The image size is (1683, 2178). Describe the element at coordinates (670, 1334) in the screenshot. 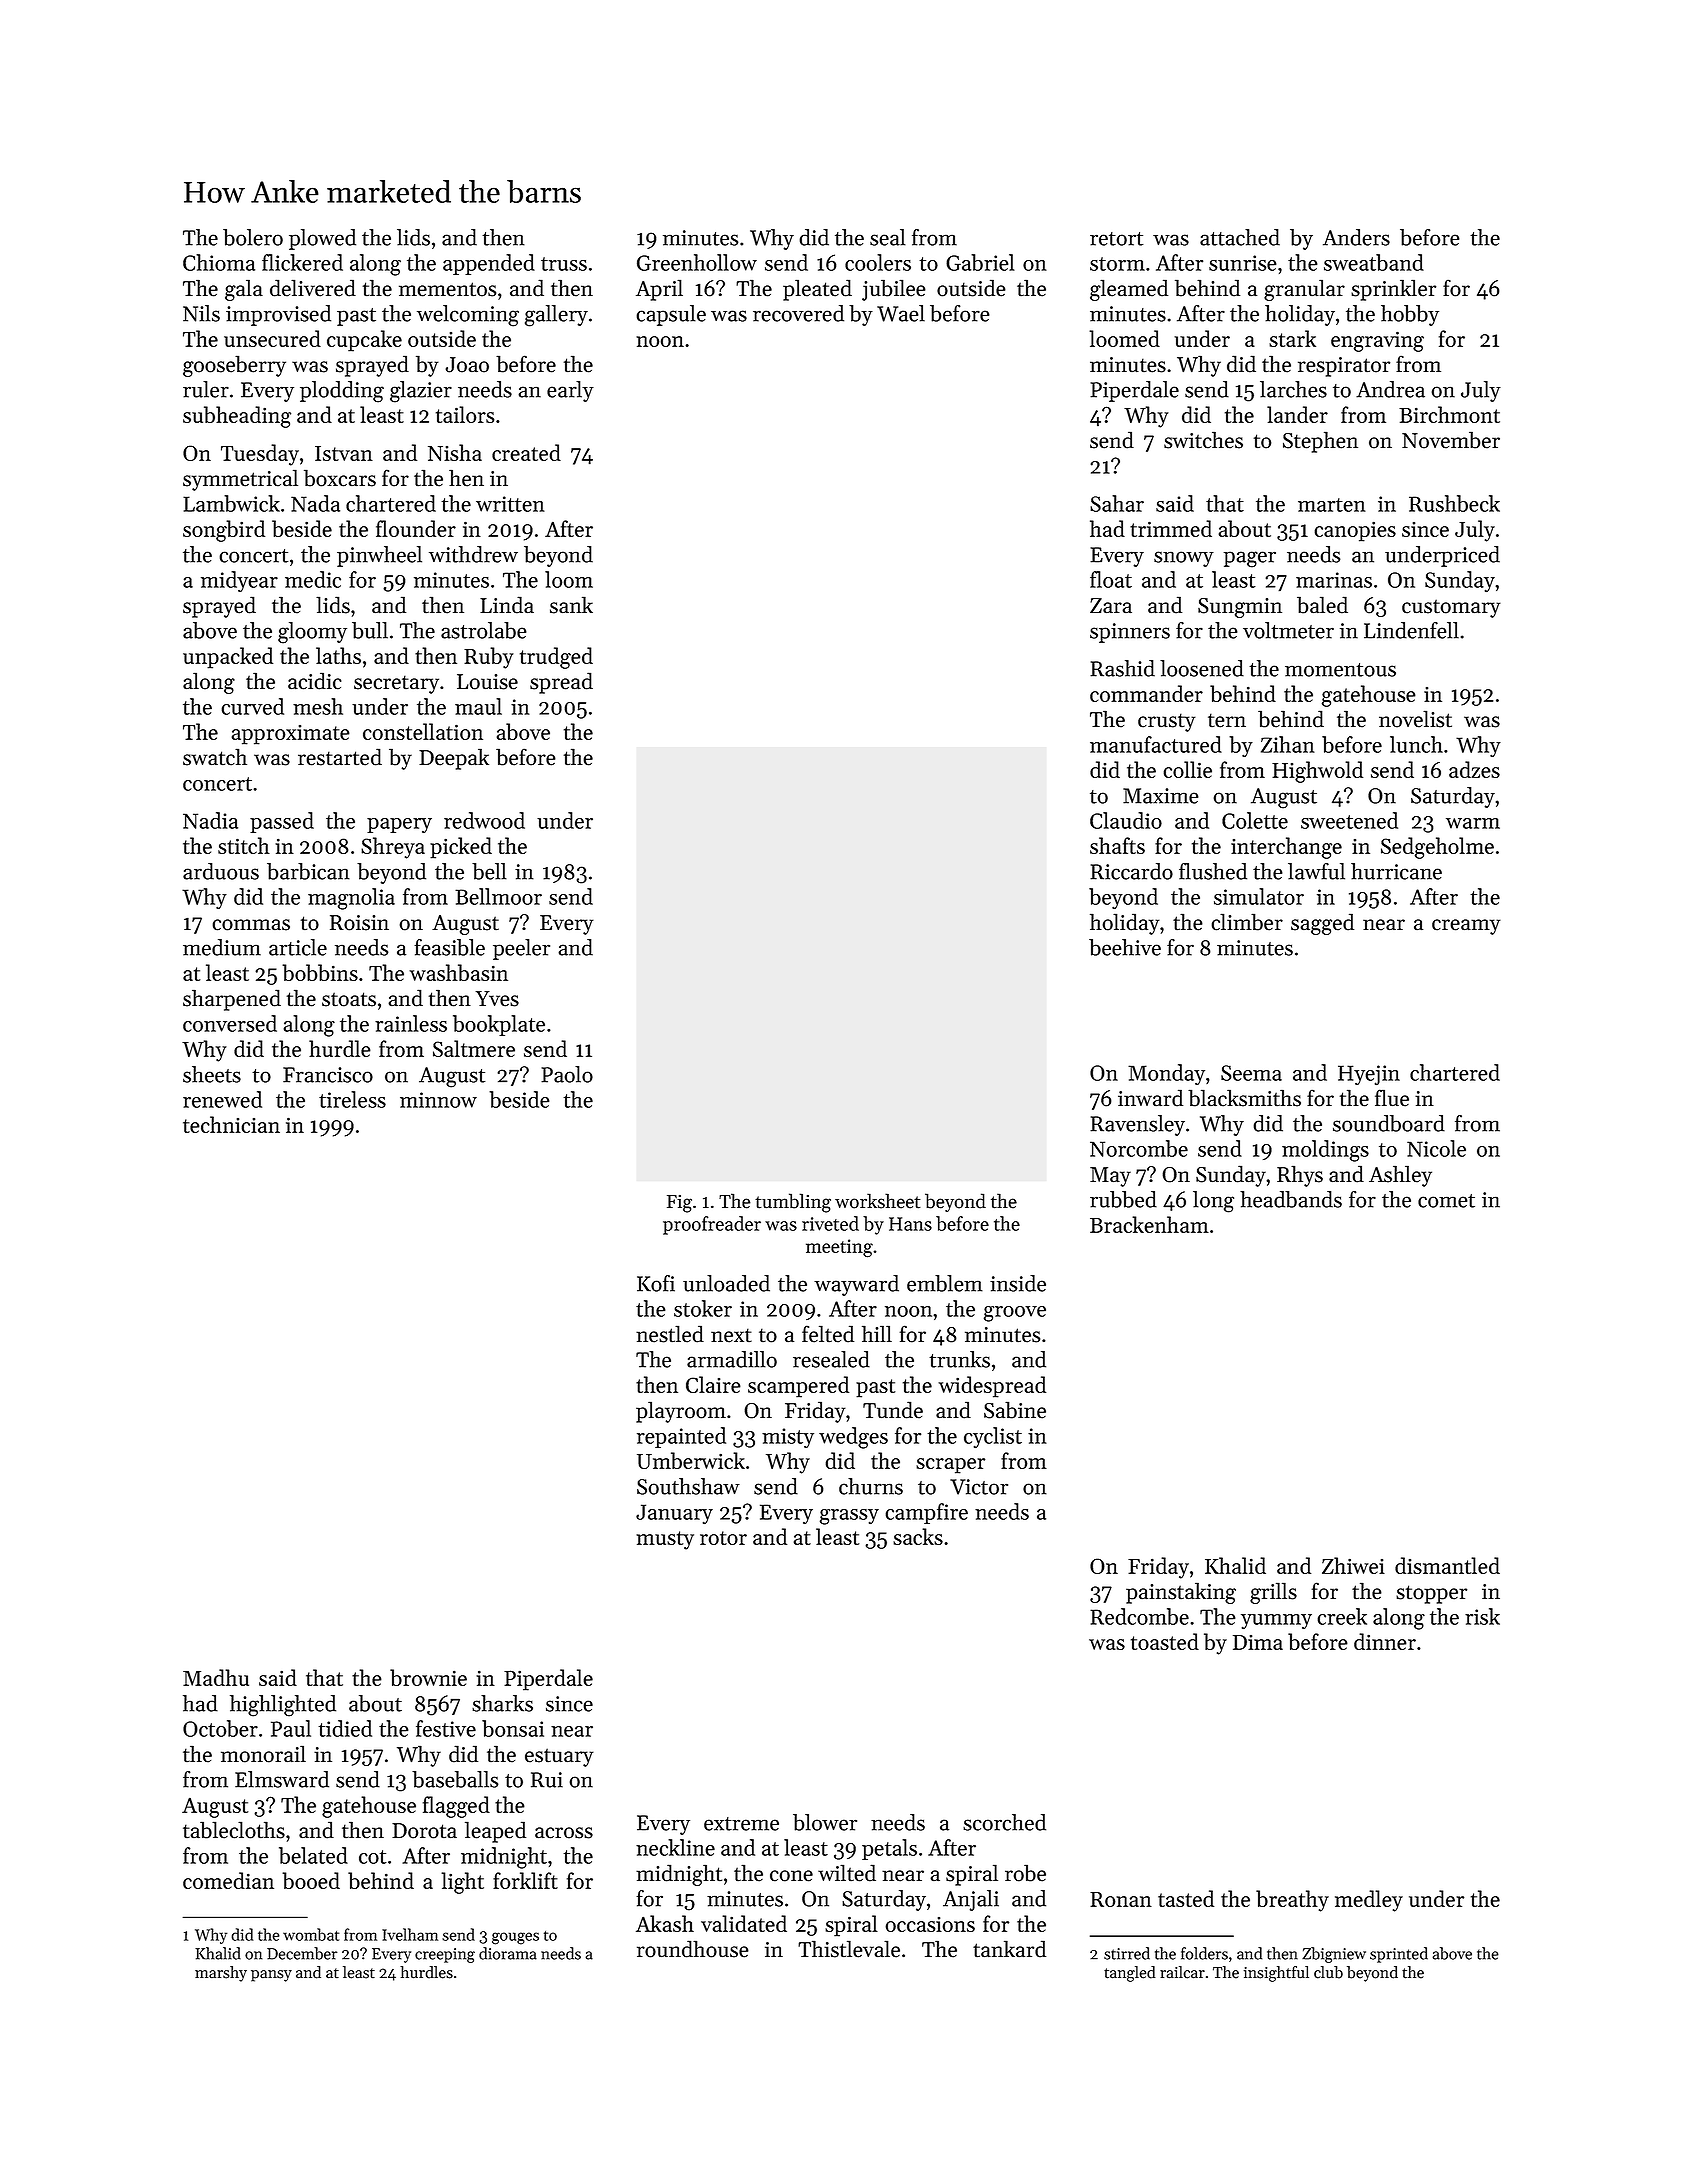

I see `nestled` at that location.
